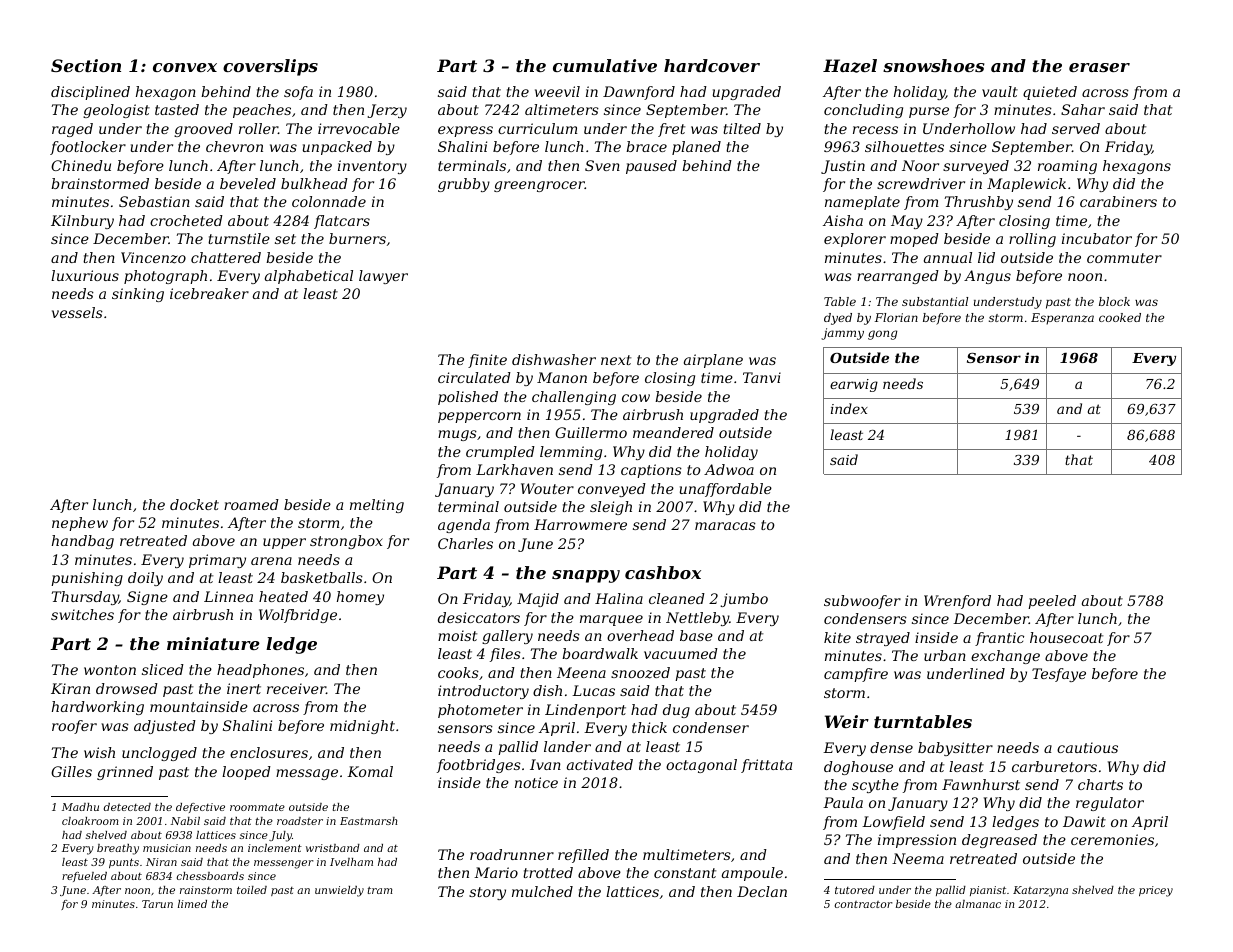 The height and width of the image is (952, 1233). I want to click on served, so click(1076, 128).
